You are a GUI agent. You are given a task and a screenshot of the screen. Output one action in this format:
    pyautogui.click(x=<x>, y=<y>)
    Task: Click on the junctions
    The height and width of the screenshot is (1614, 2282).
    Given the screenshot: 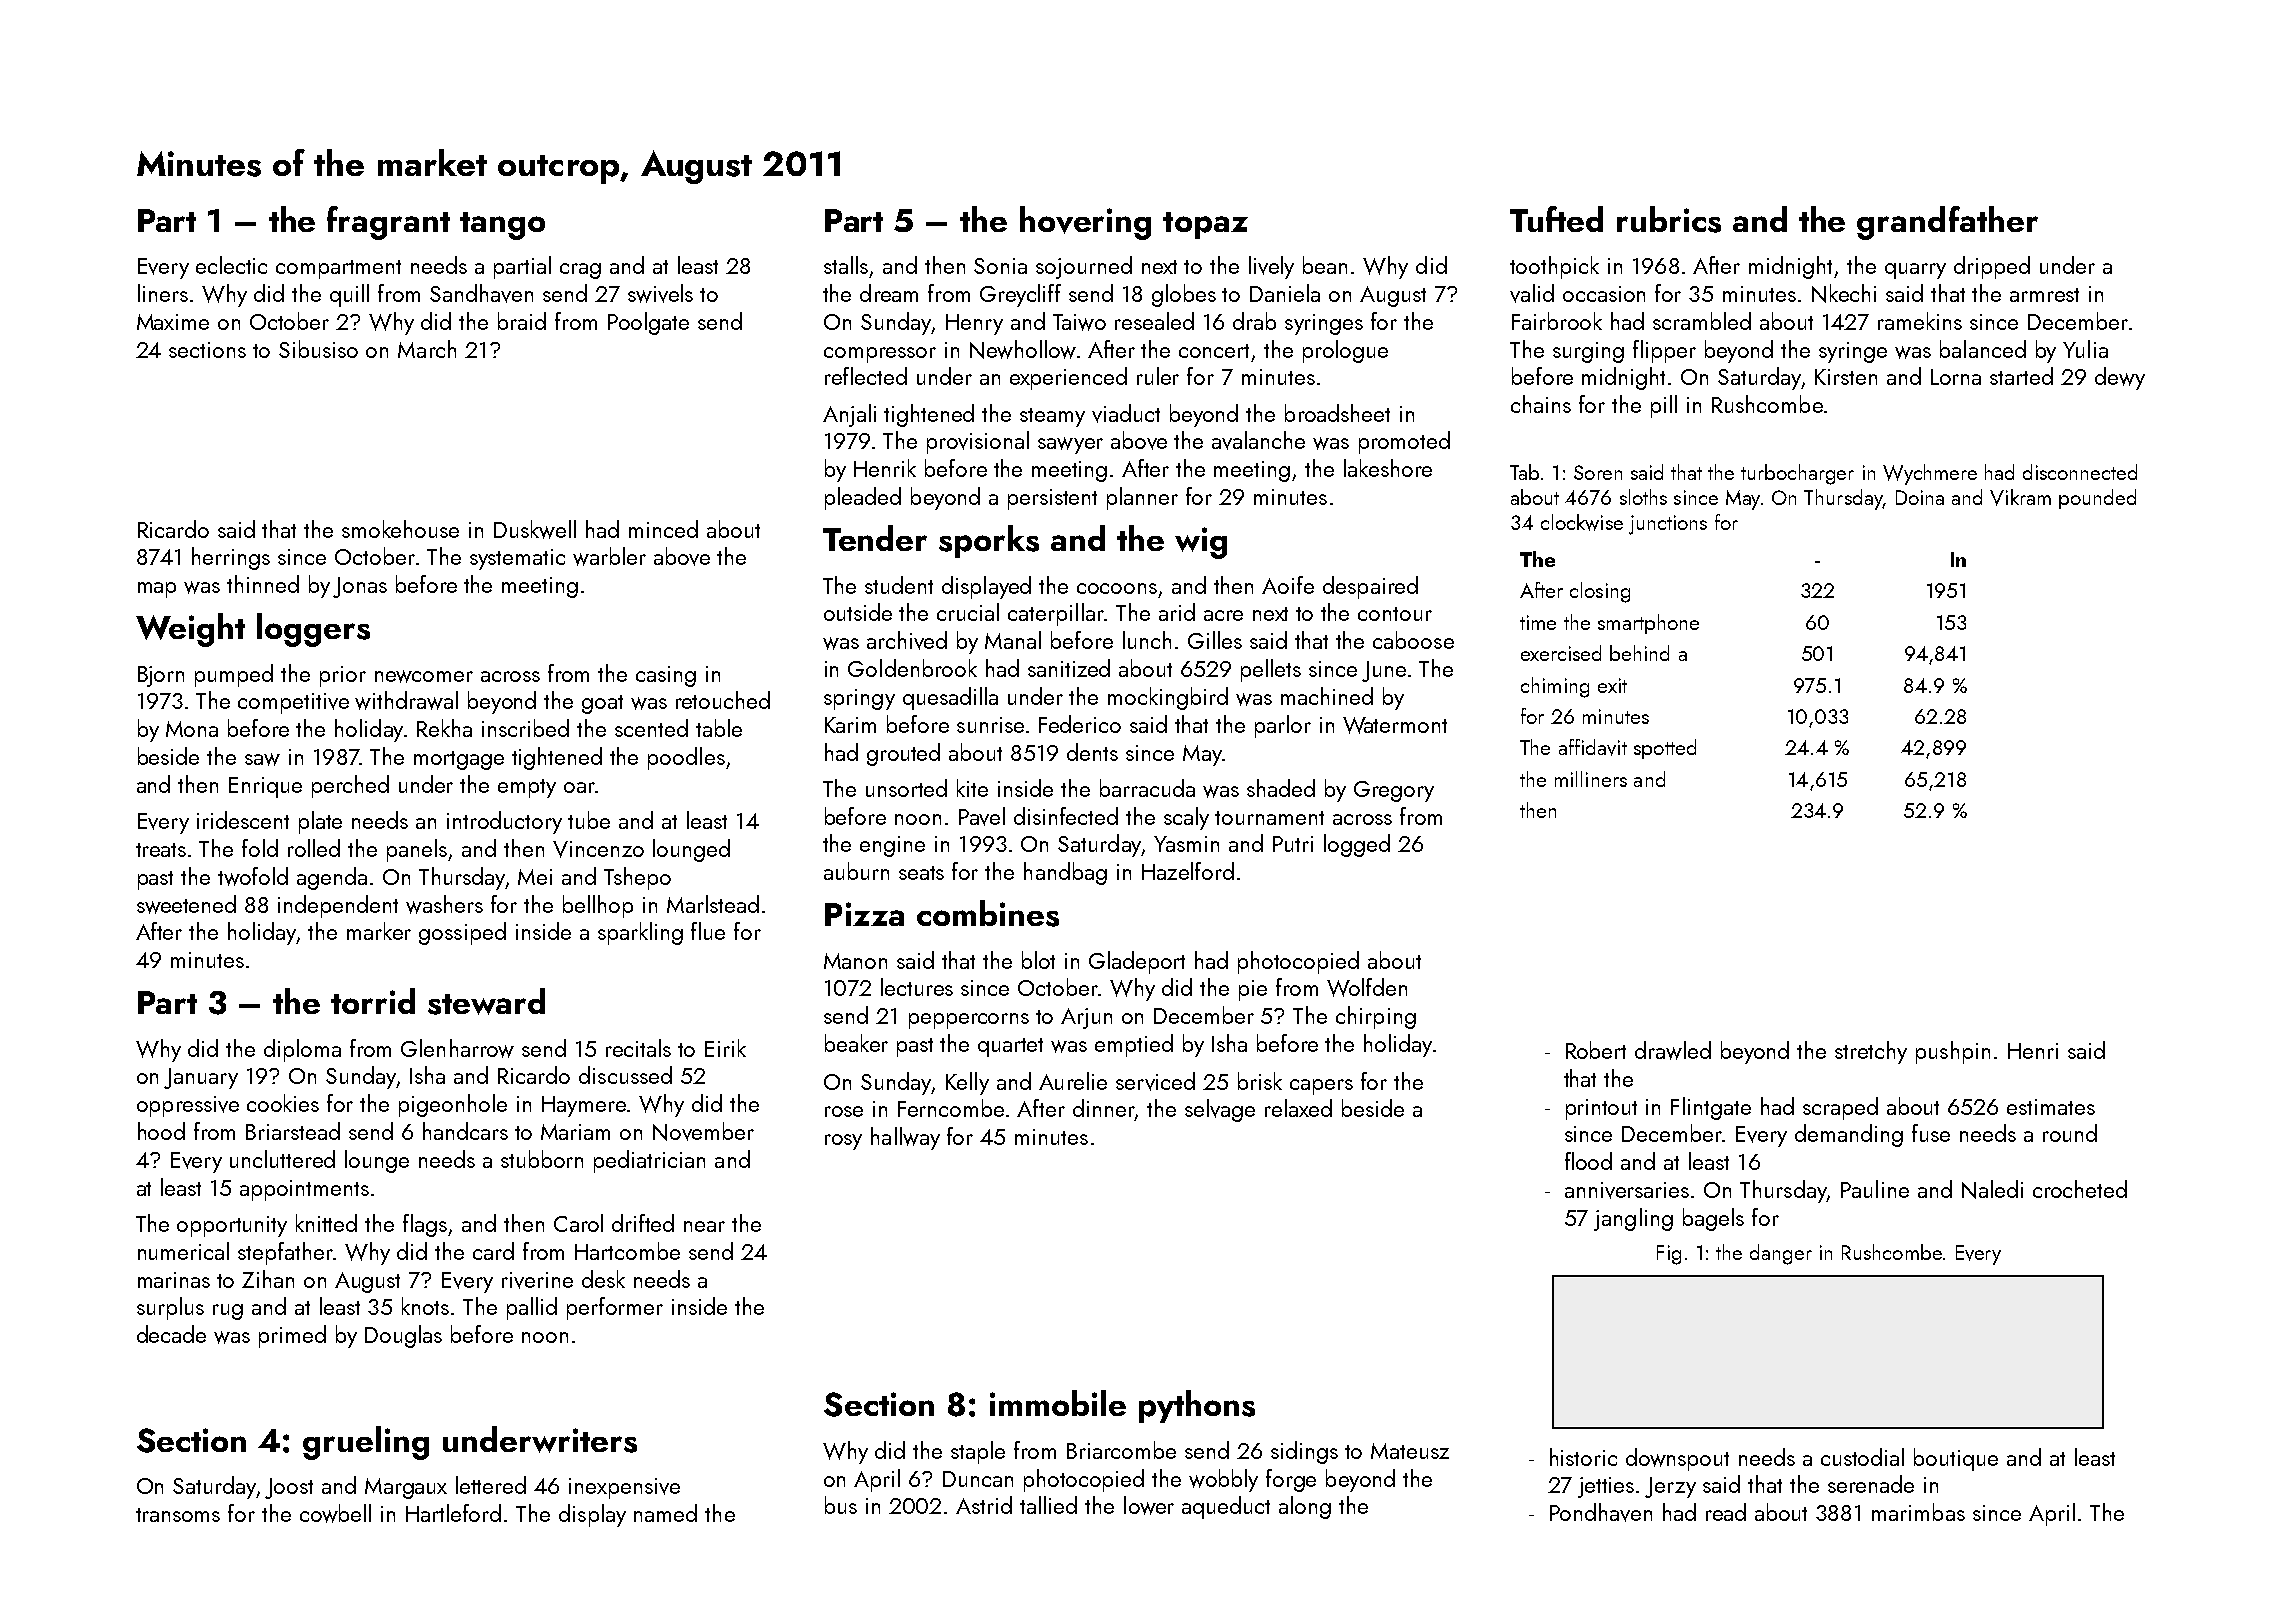 What is the action you would take?
    pyautogui.click(x=1668, y=525)
